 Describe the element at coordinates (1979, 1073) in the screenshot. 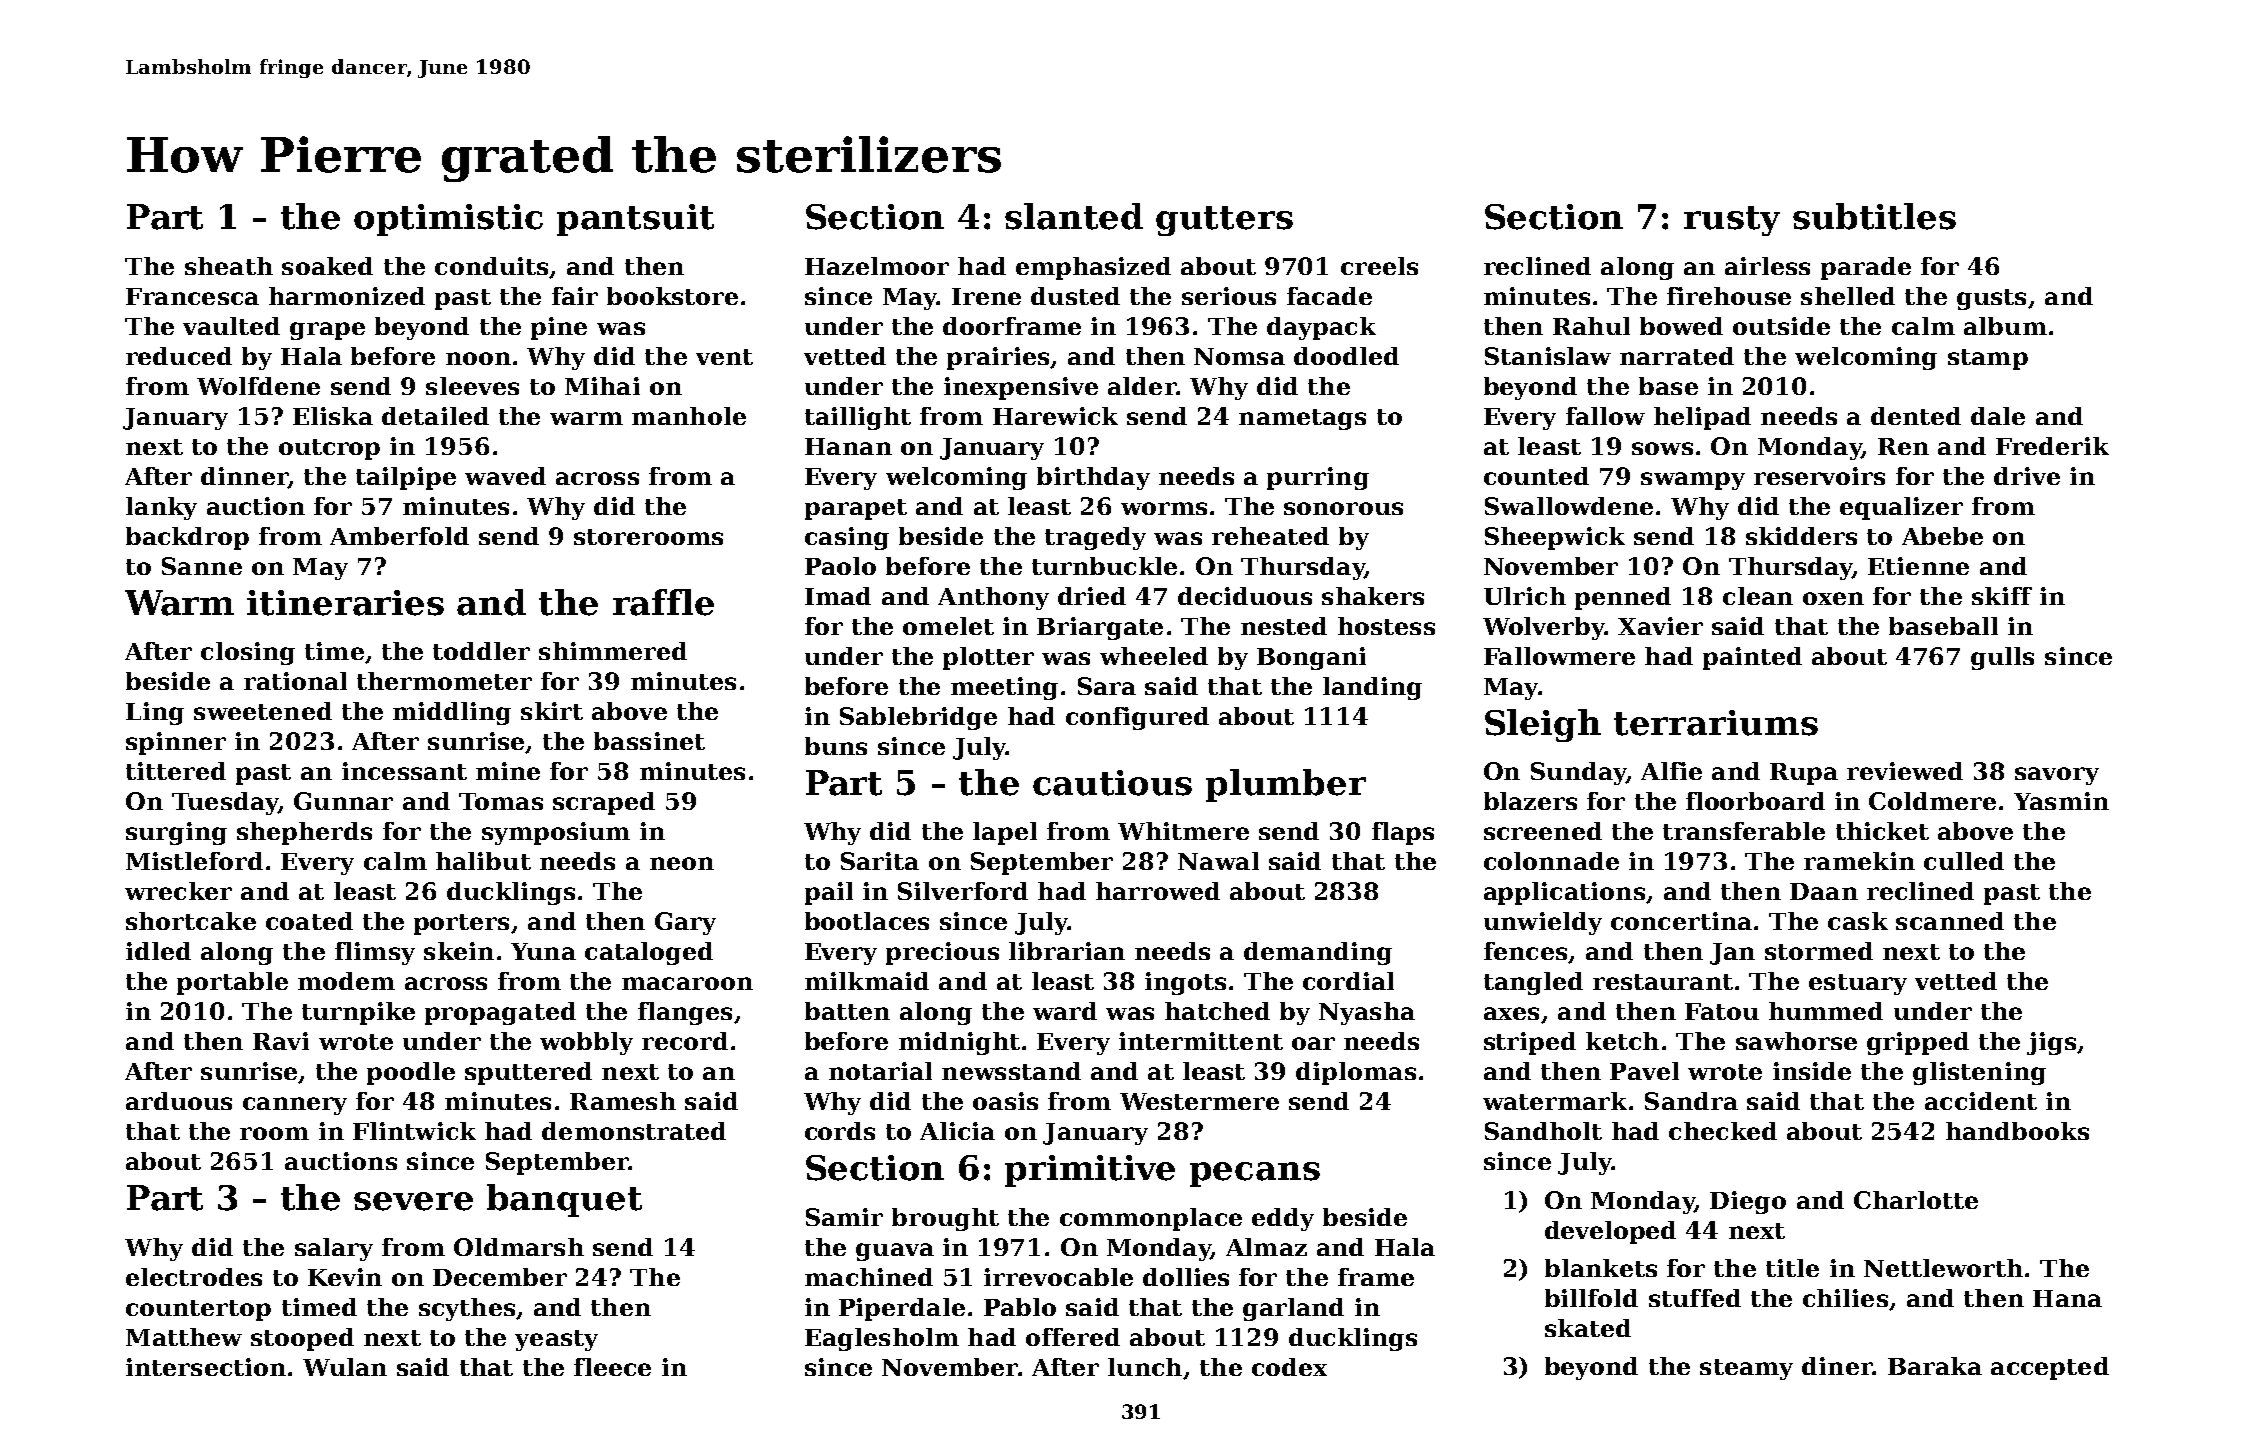

I see `glistening` at that location.
